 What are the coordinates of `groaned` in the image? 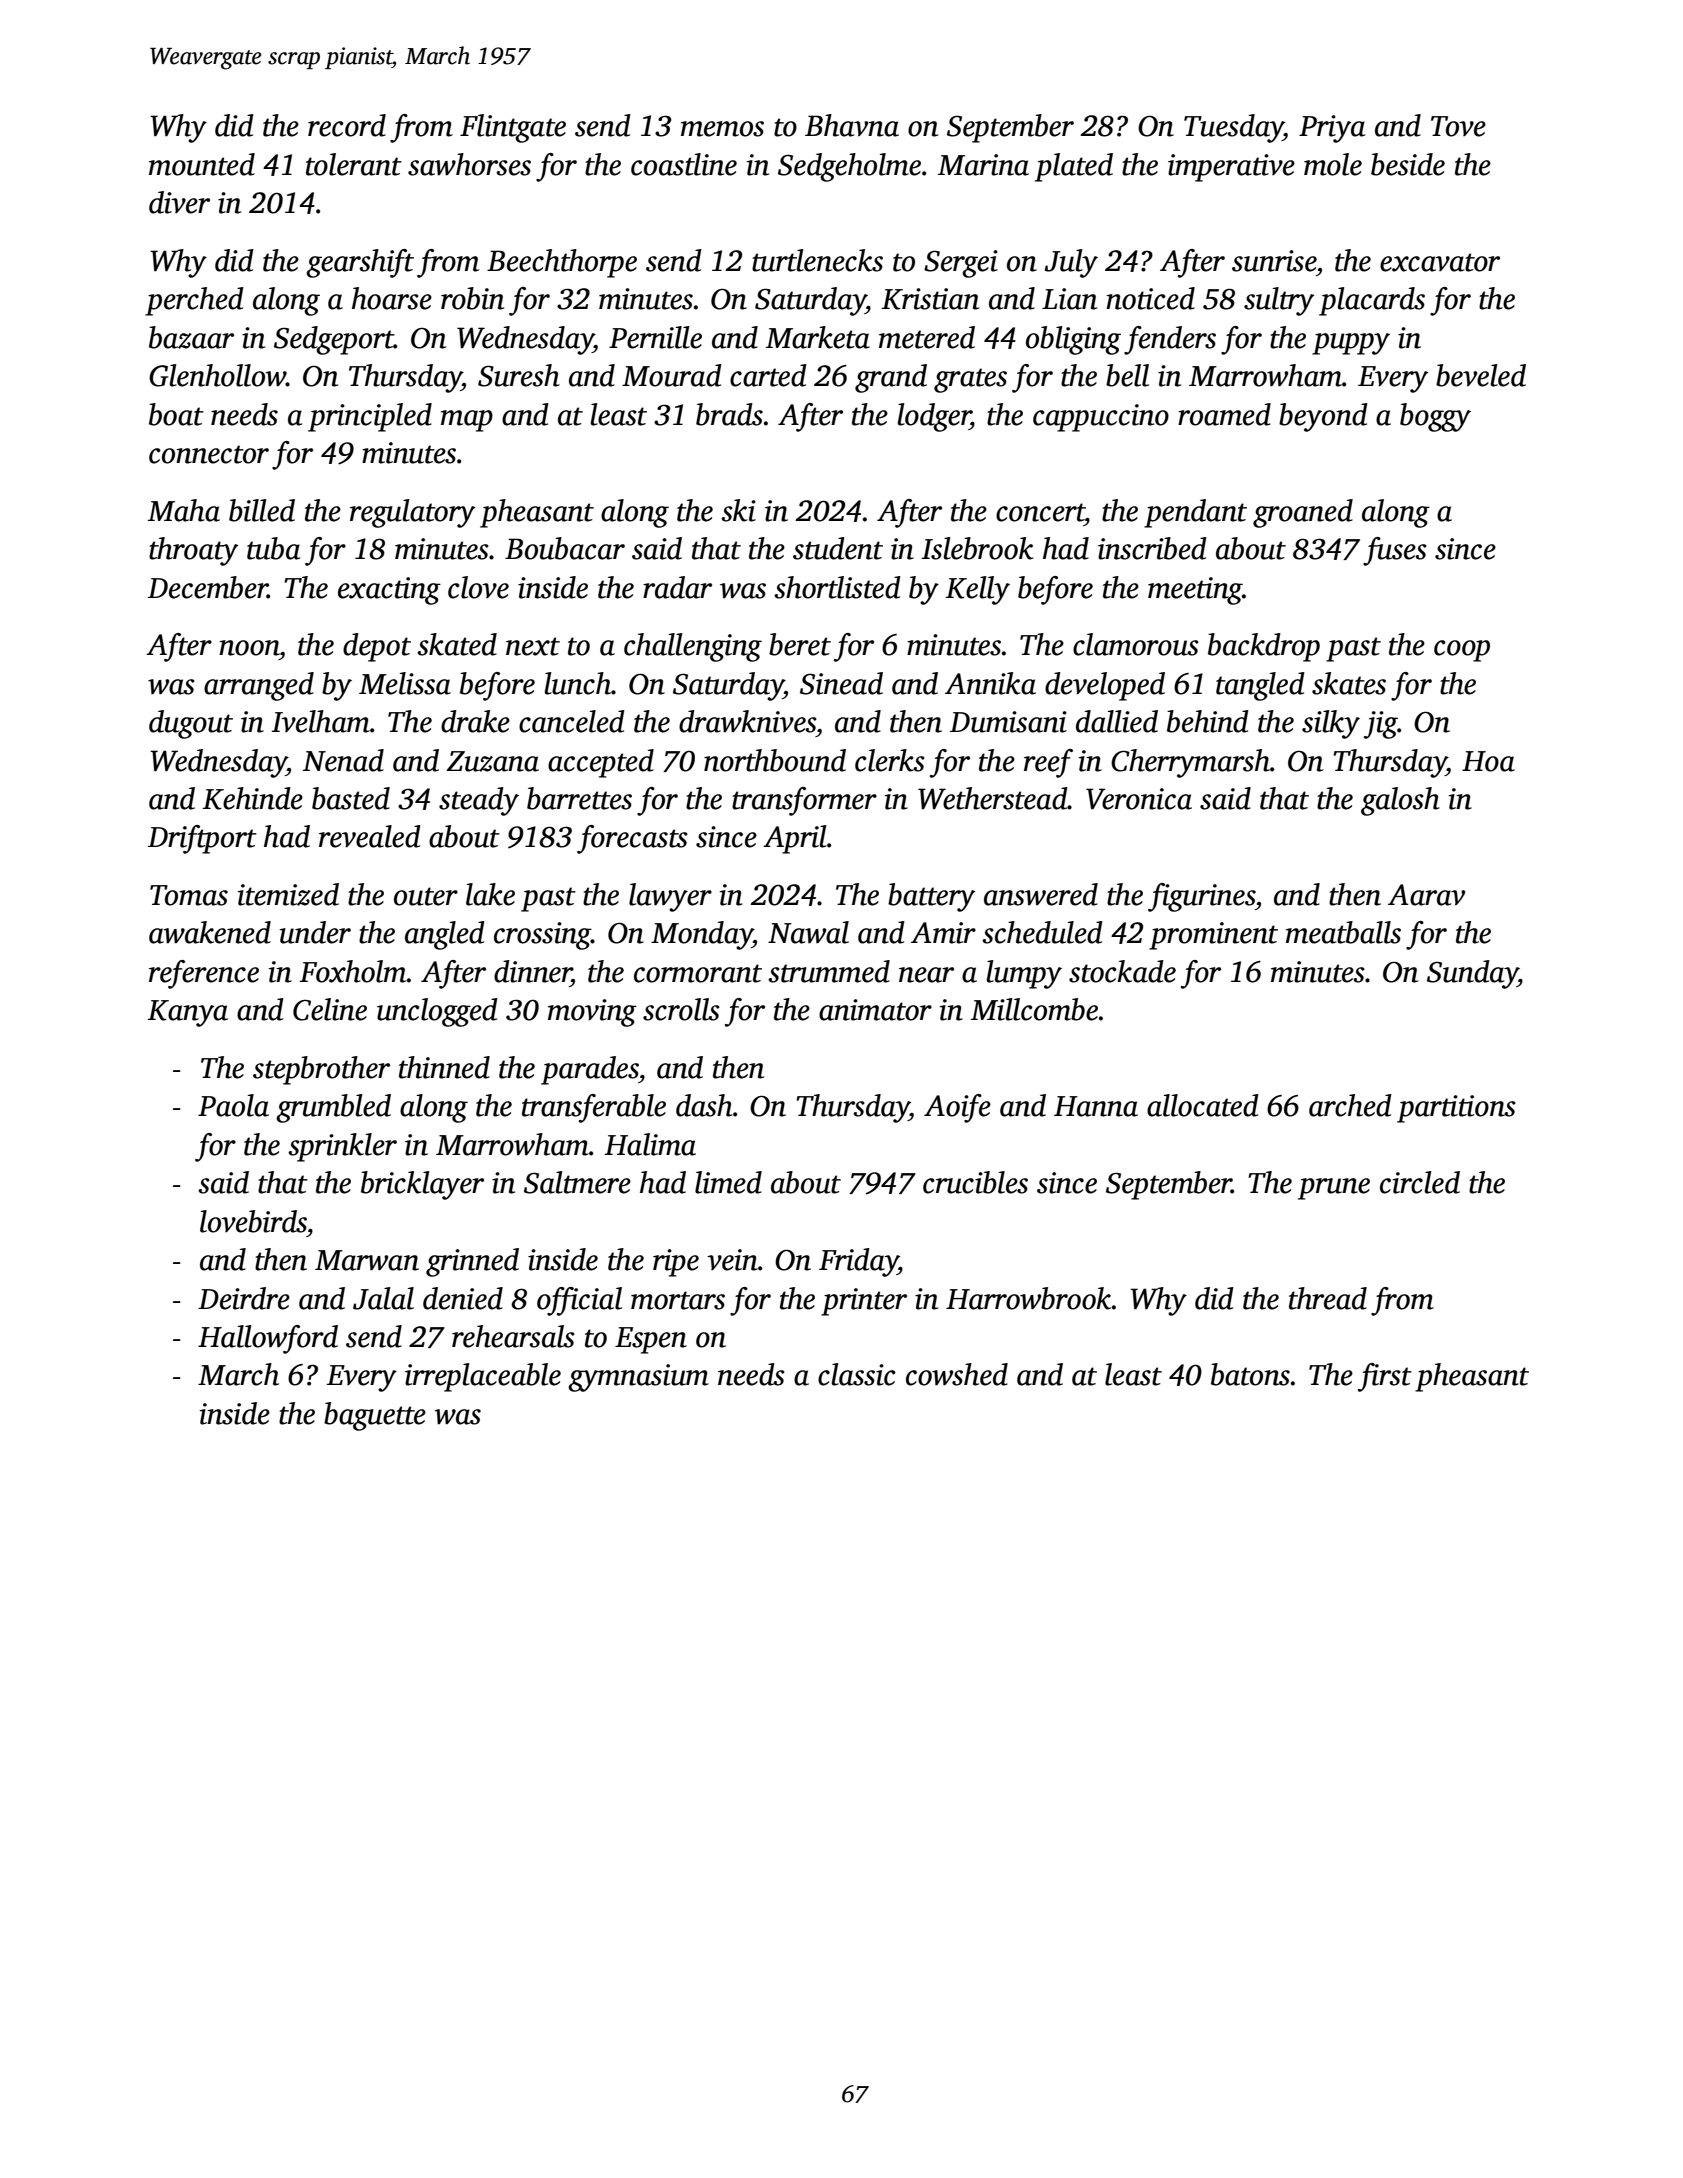 It's located at (1303, 513).
